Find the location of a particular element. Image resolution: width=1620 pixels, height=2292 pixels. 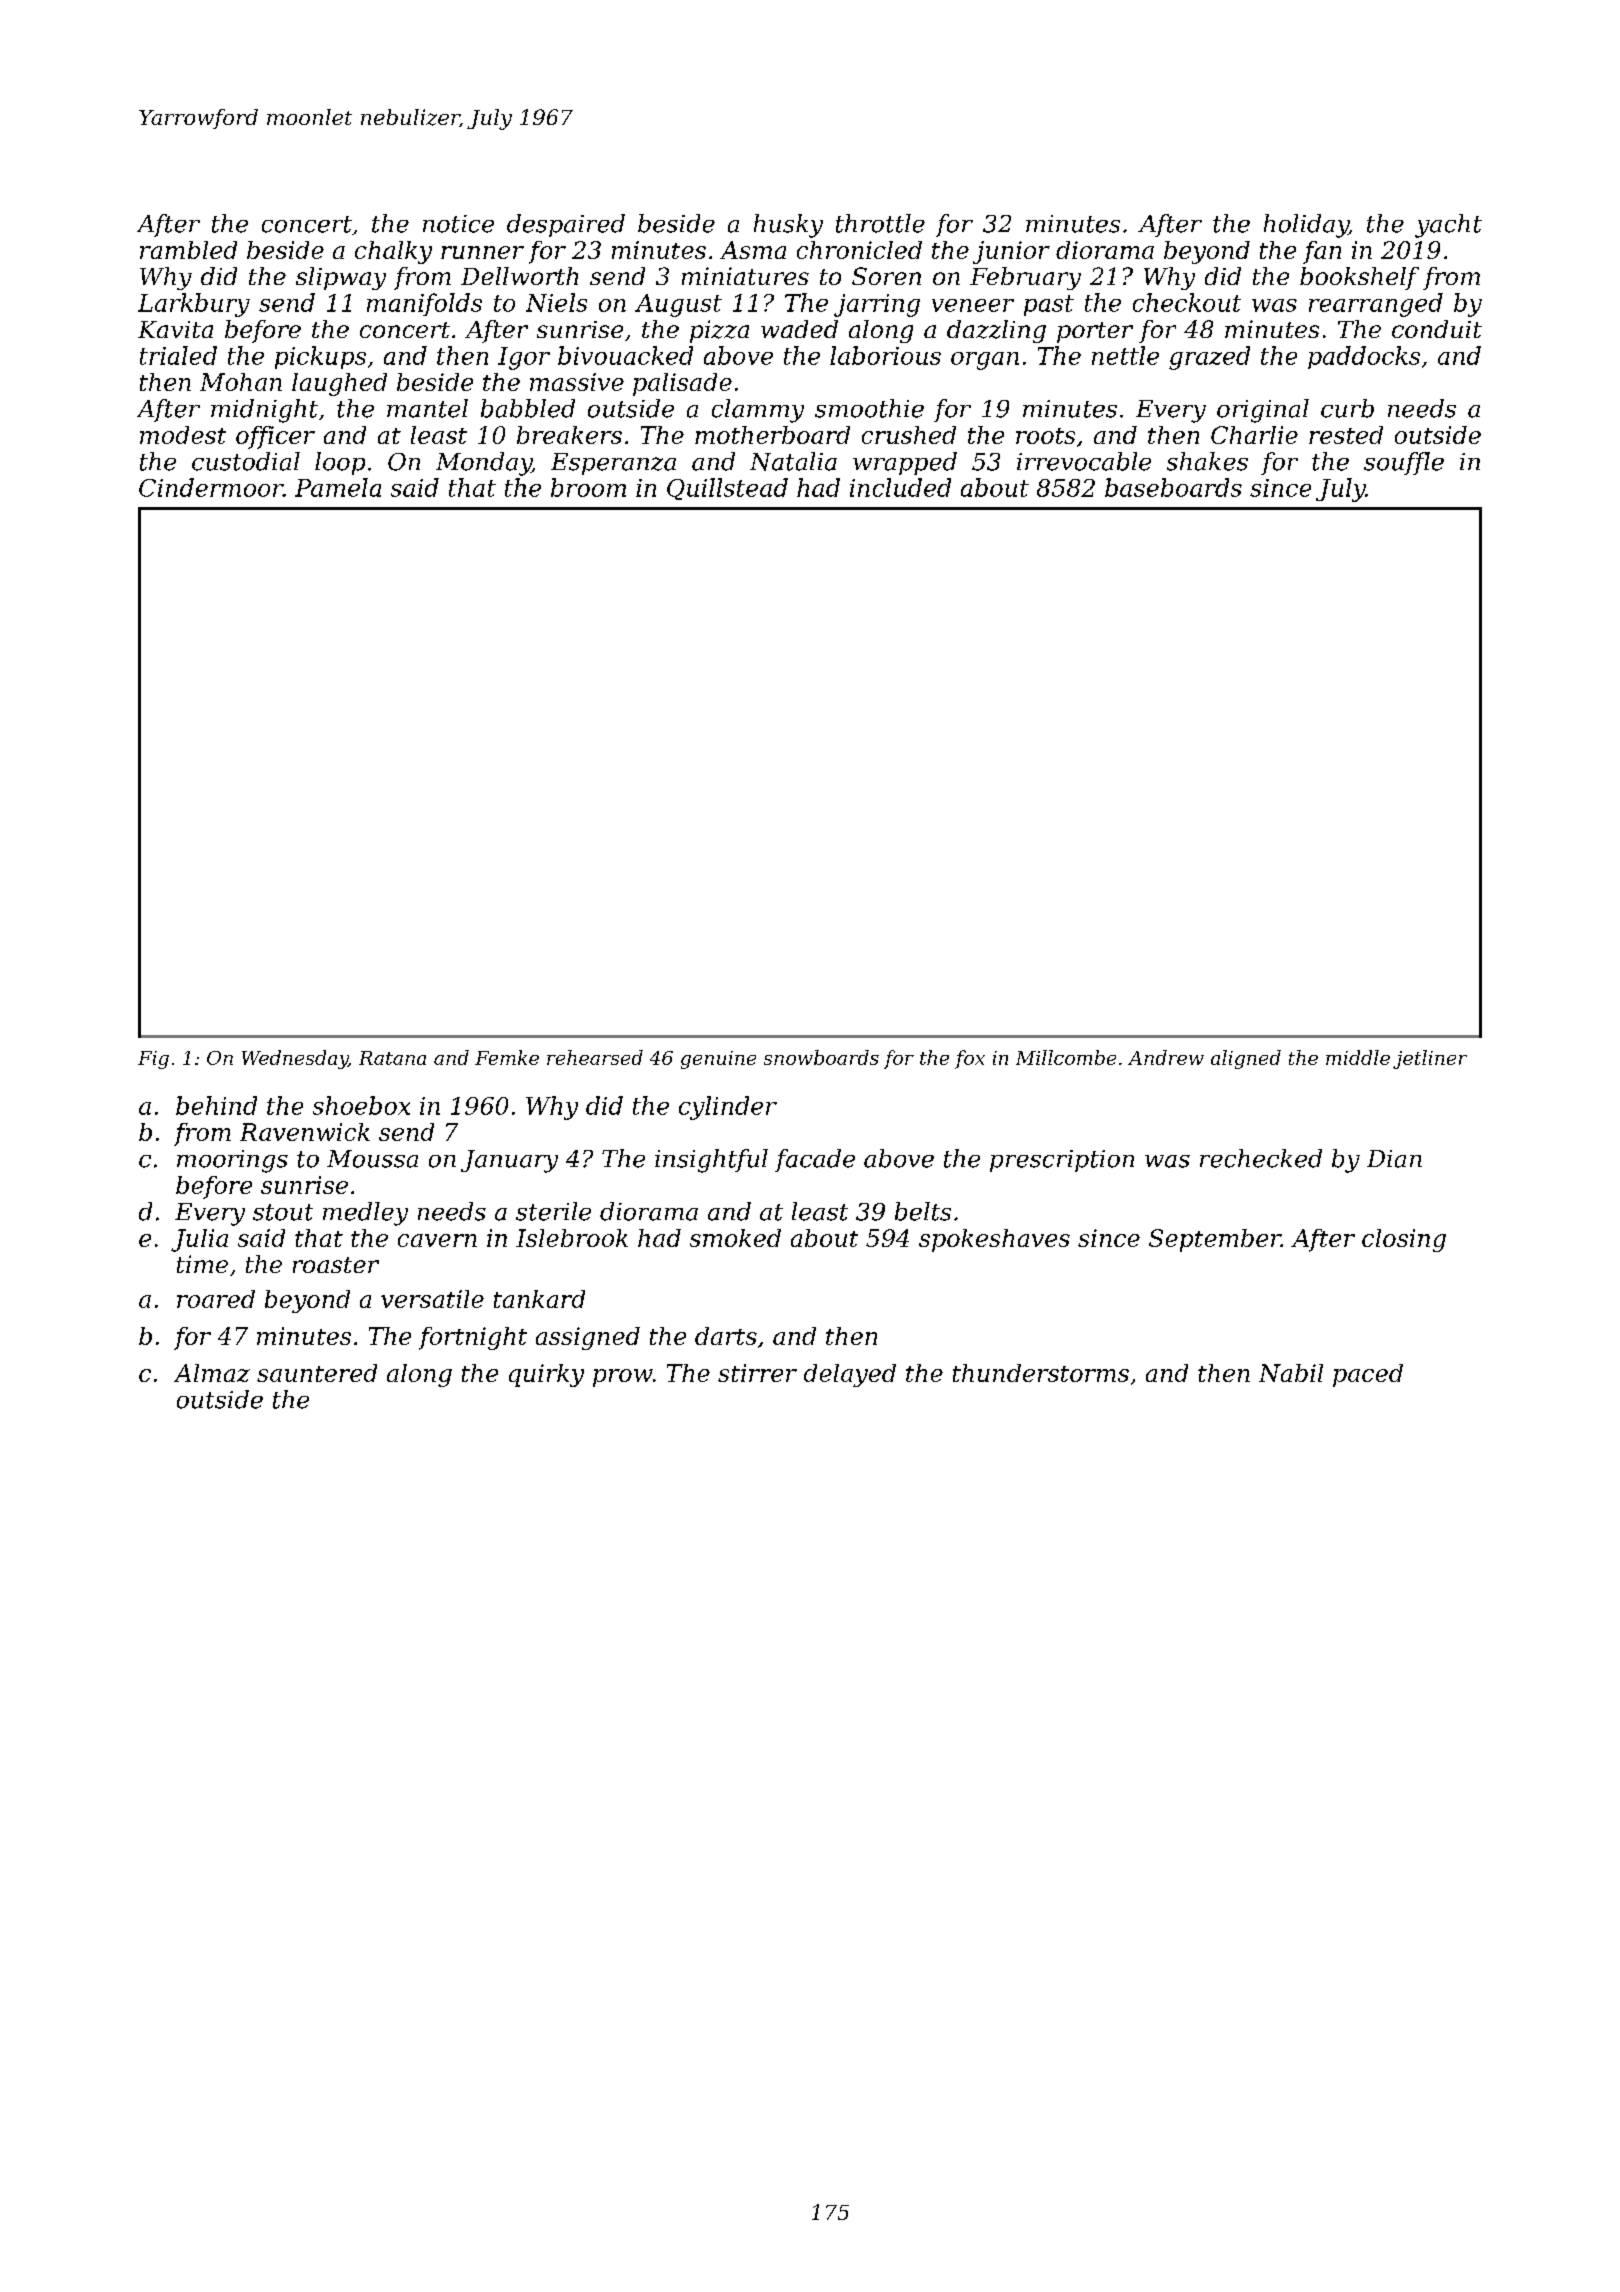

included is located at coordinates (900, 487).
